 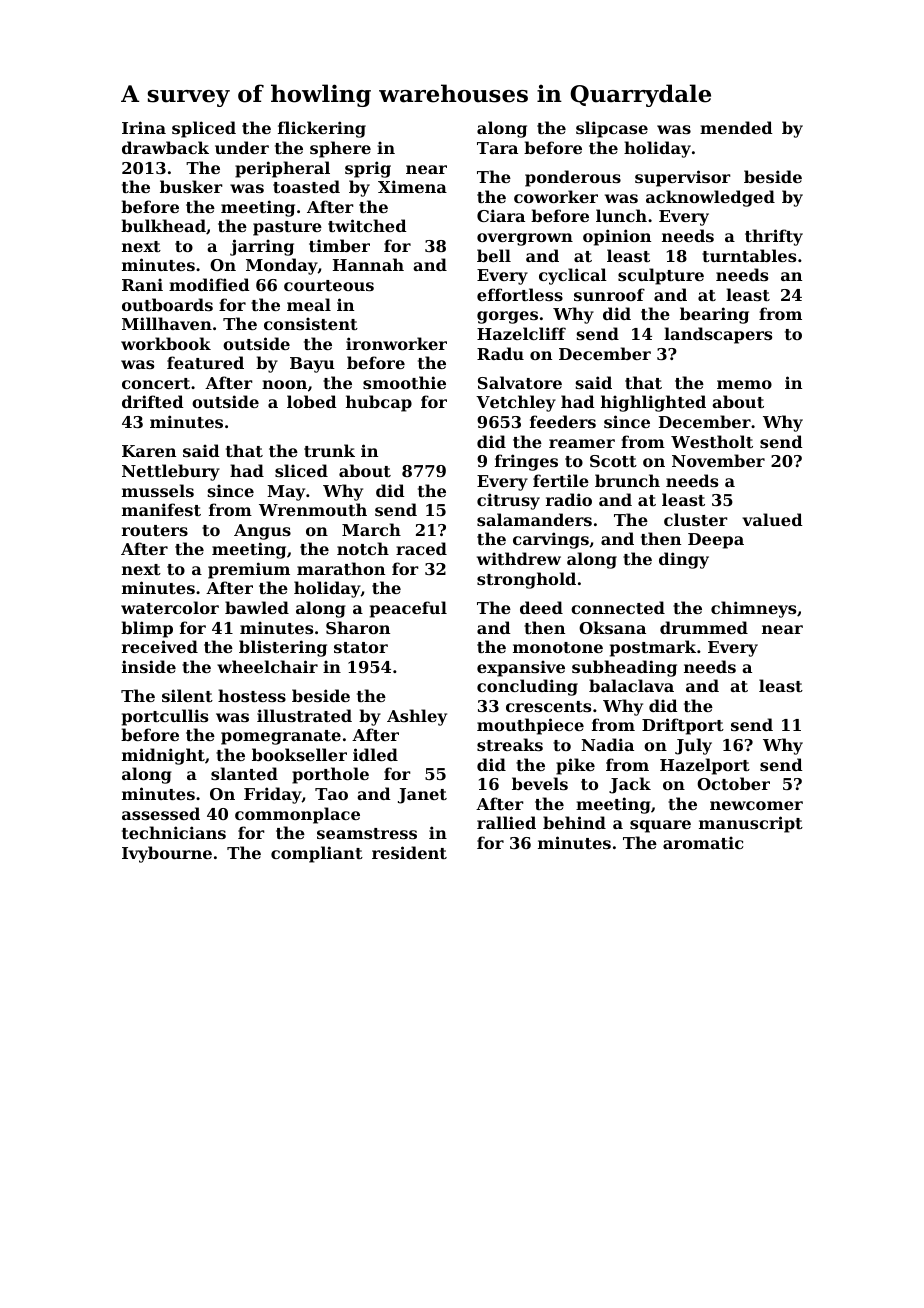 What do you see at coordinates (163, 225) in the screenshot?
I see `bulkhead` at bounding box center [163, 225].
